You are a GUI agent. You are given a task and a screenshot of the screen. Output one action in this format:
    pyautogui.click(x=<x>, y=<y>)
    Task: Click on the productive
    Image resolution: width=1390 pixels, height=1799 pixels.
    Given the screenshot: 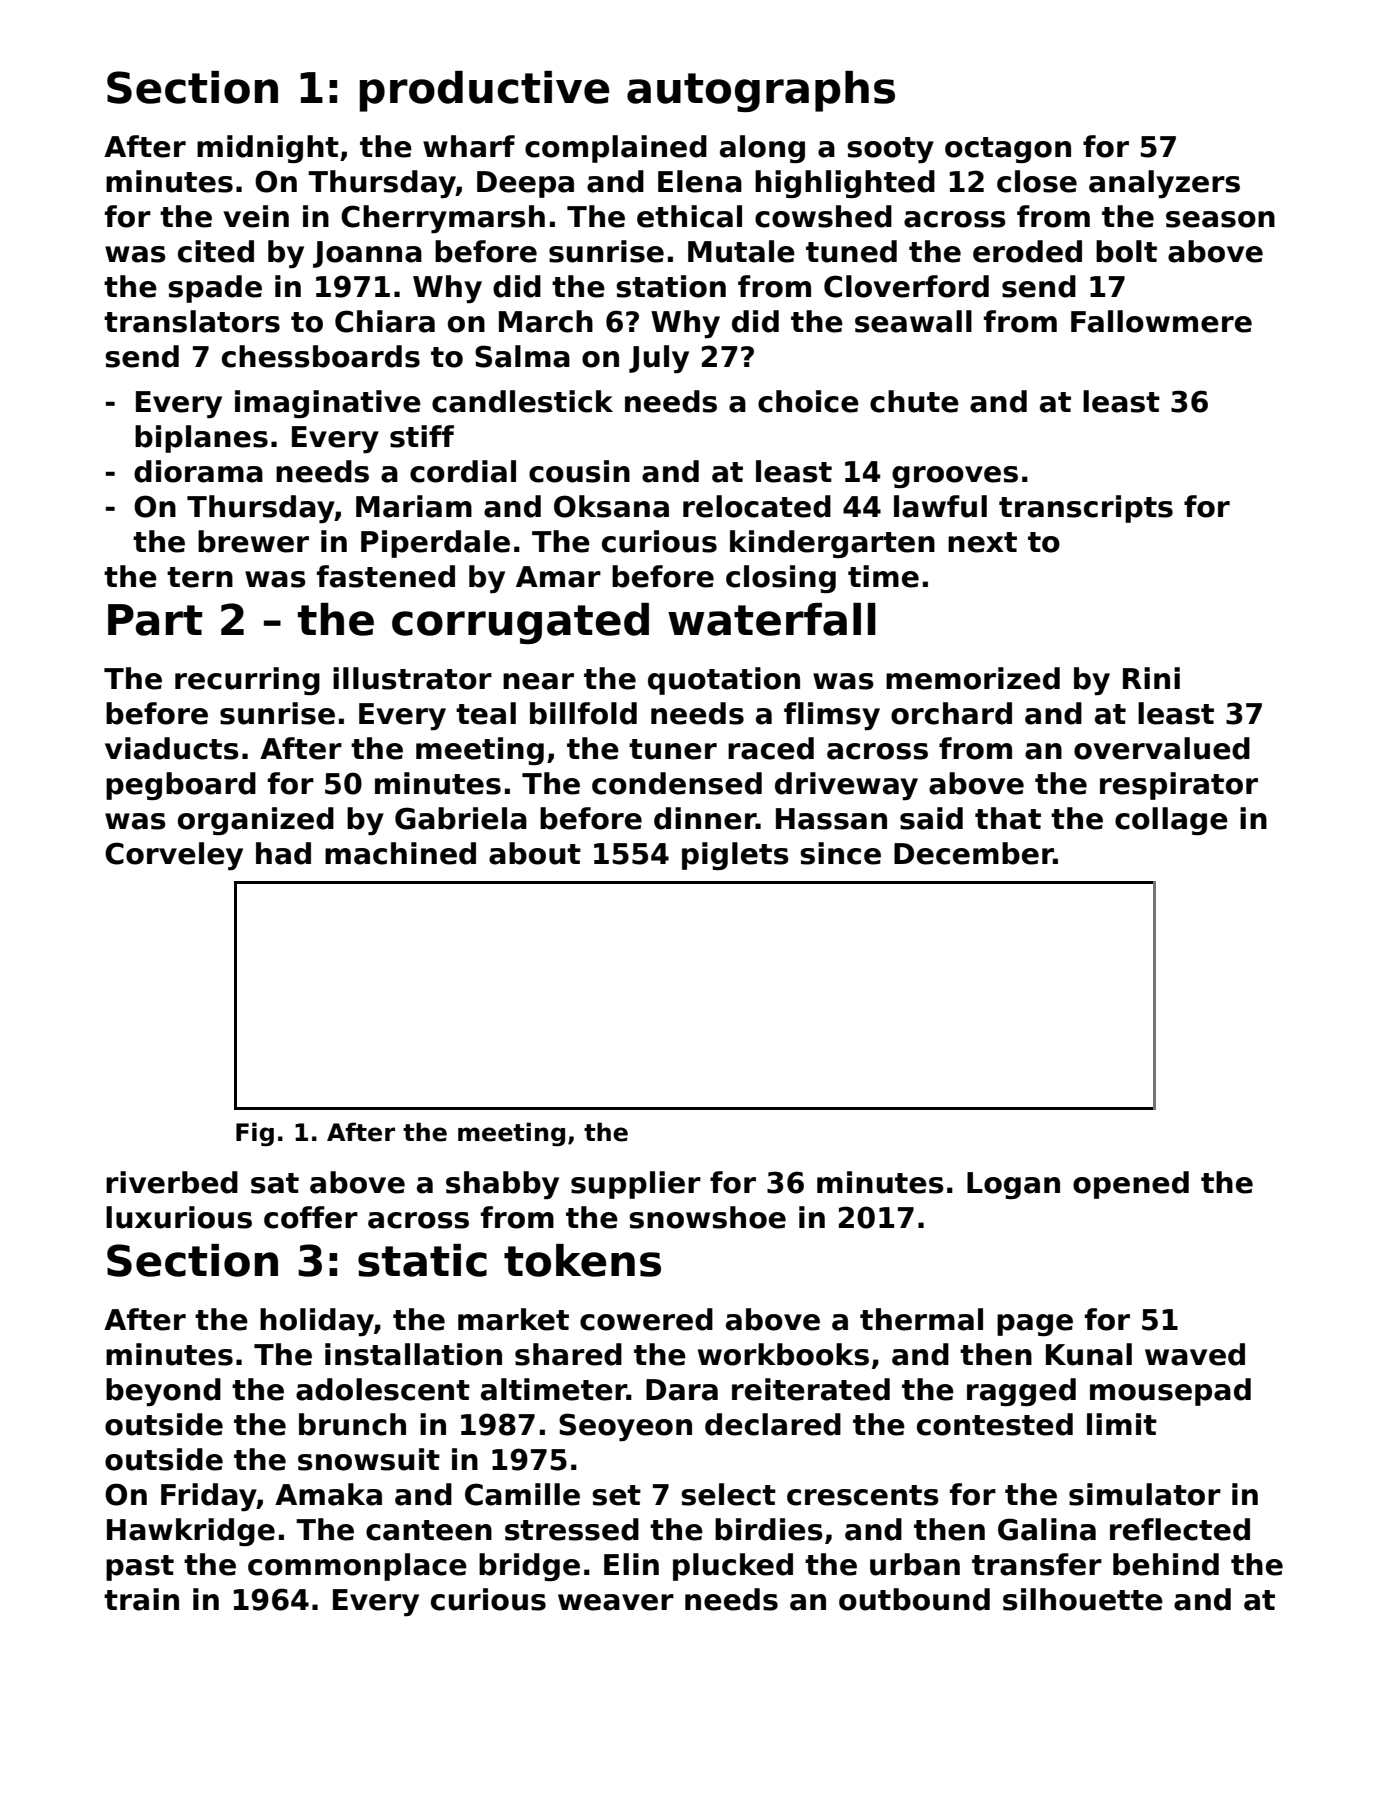 What is the action you would take?
    pyautogui.click(x=484, y=91)
